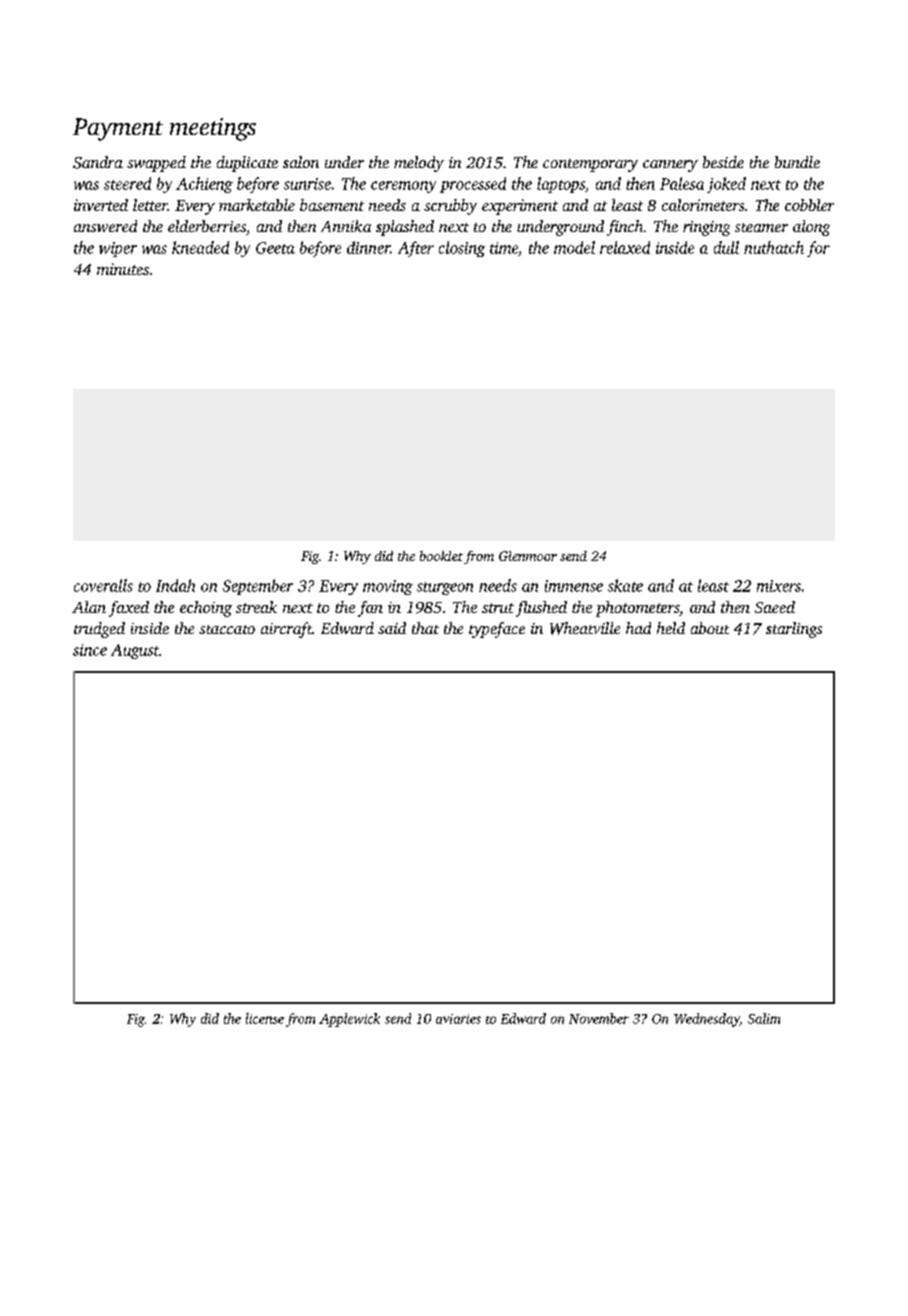 This screenshot has width=908, height=1316. What do you see at coordinates (528, 556) in the screenshot?
I see `Glenmoor` at bounding box center [528, 556].
